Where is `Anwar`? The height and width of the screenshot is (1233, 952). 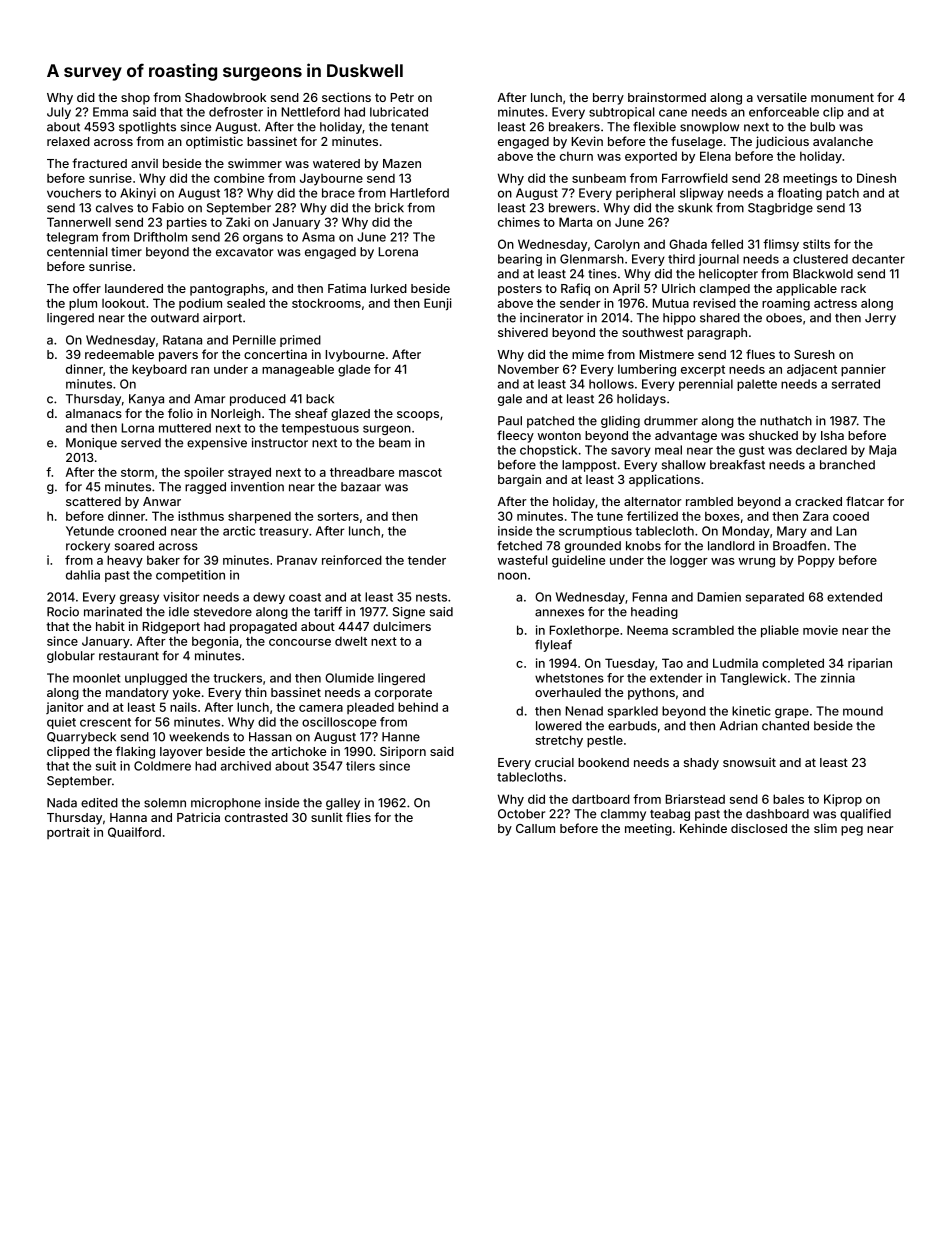
Anwar is located at coordinates (162, 501).
